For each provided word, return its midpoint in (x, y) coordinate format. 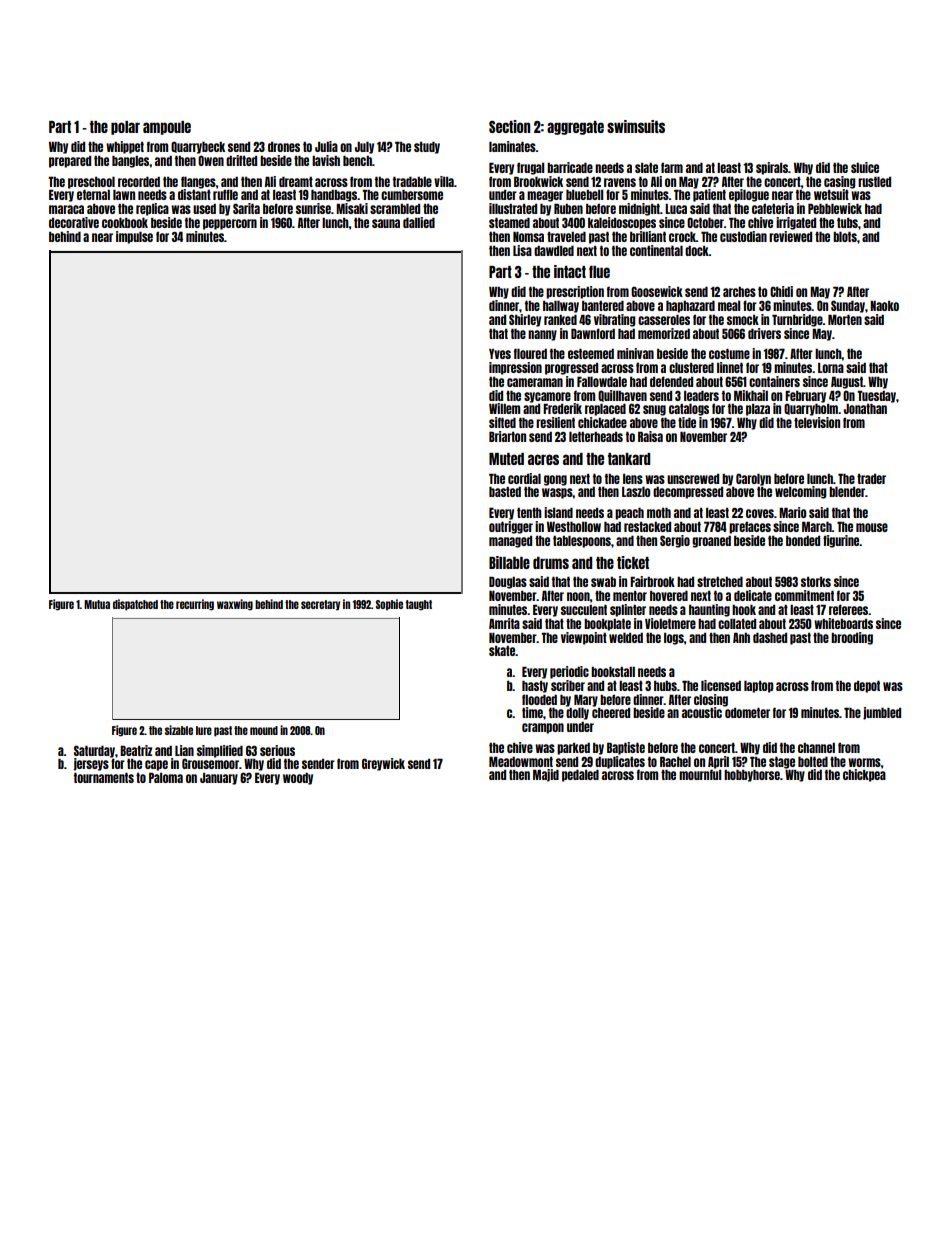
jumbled (882, 713)
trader (871, 479)
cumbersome (412, 195)
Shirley (525, 320)
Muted (506, 459)
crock (682, 237)
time (532, 712)
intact (570, 271)
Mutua (97, 604)
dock (697, 251)
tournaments (104, 778)
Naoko (884, 306)
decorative (74, 222)
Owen (211, 160)
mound (264, 730)
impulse (134, 237)
